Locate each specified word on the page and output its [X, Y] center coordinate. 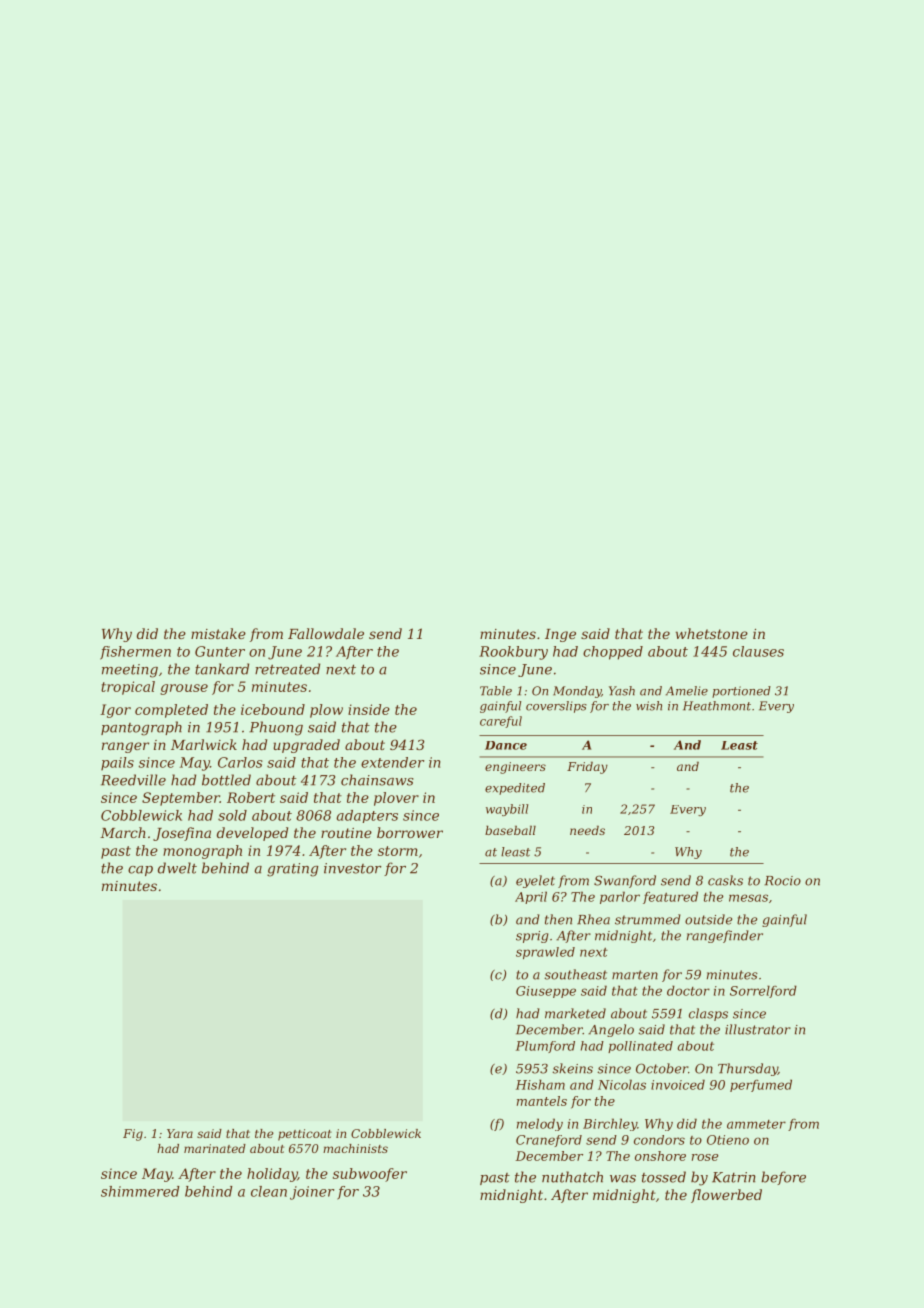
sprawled [545, 953]
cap [140, 871]
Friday [587, 767]
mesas [748, 898]
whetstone [712, 633]
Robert [251, 797]
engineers [515, 768]
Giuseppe [546, 992]
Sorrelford [763, 991]
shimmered [140, 1191]
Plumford [545, 1047]
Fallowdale [326, 633]
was [623, 1179]
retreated [287, 669]
